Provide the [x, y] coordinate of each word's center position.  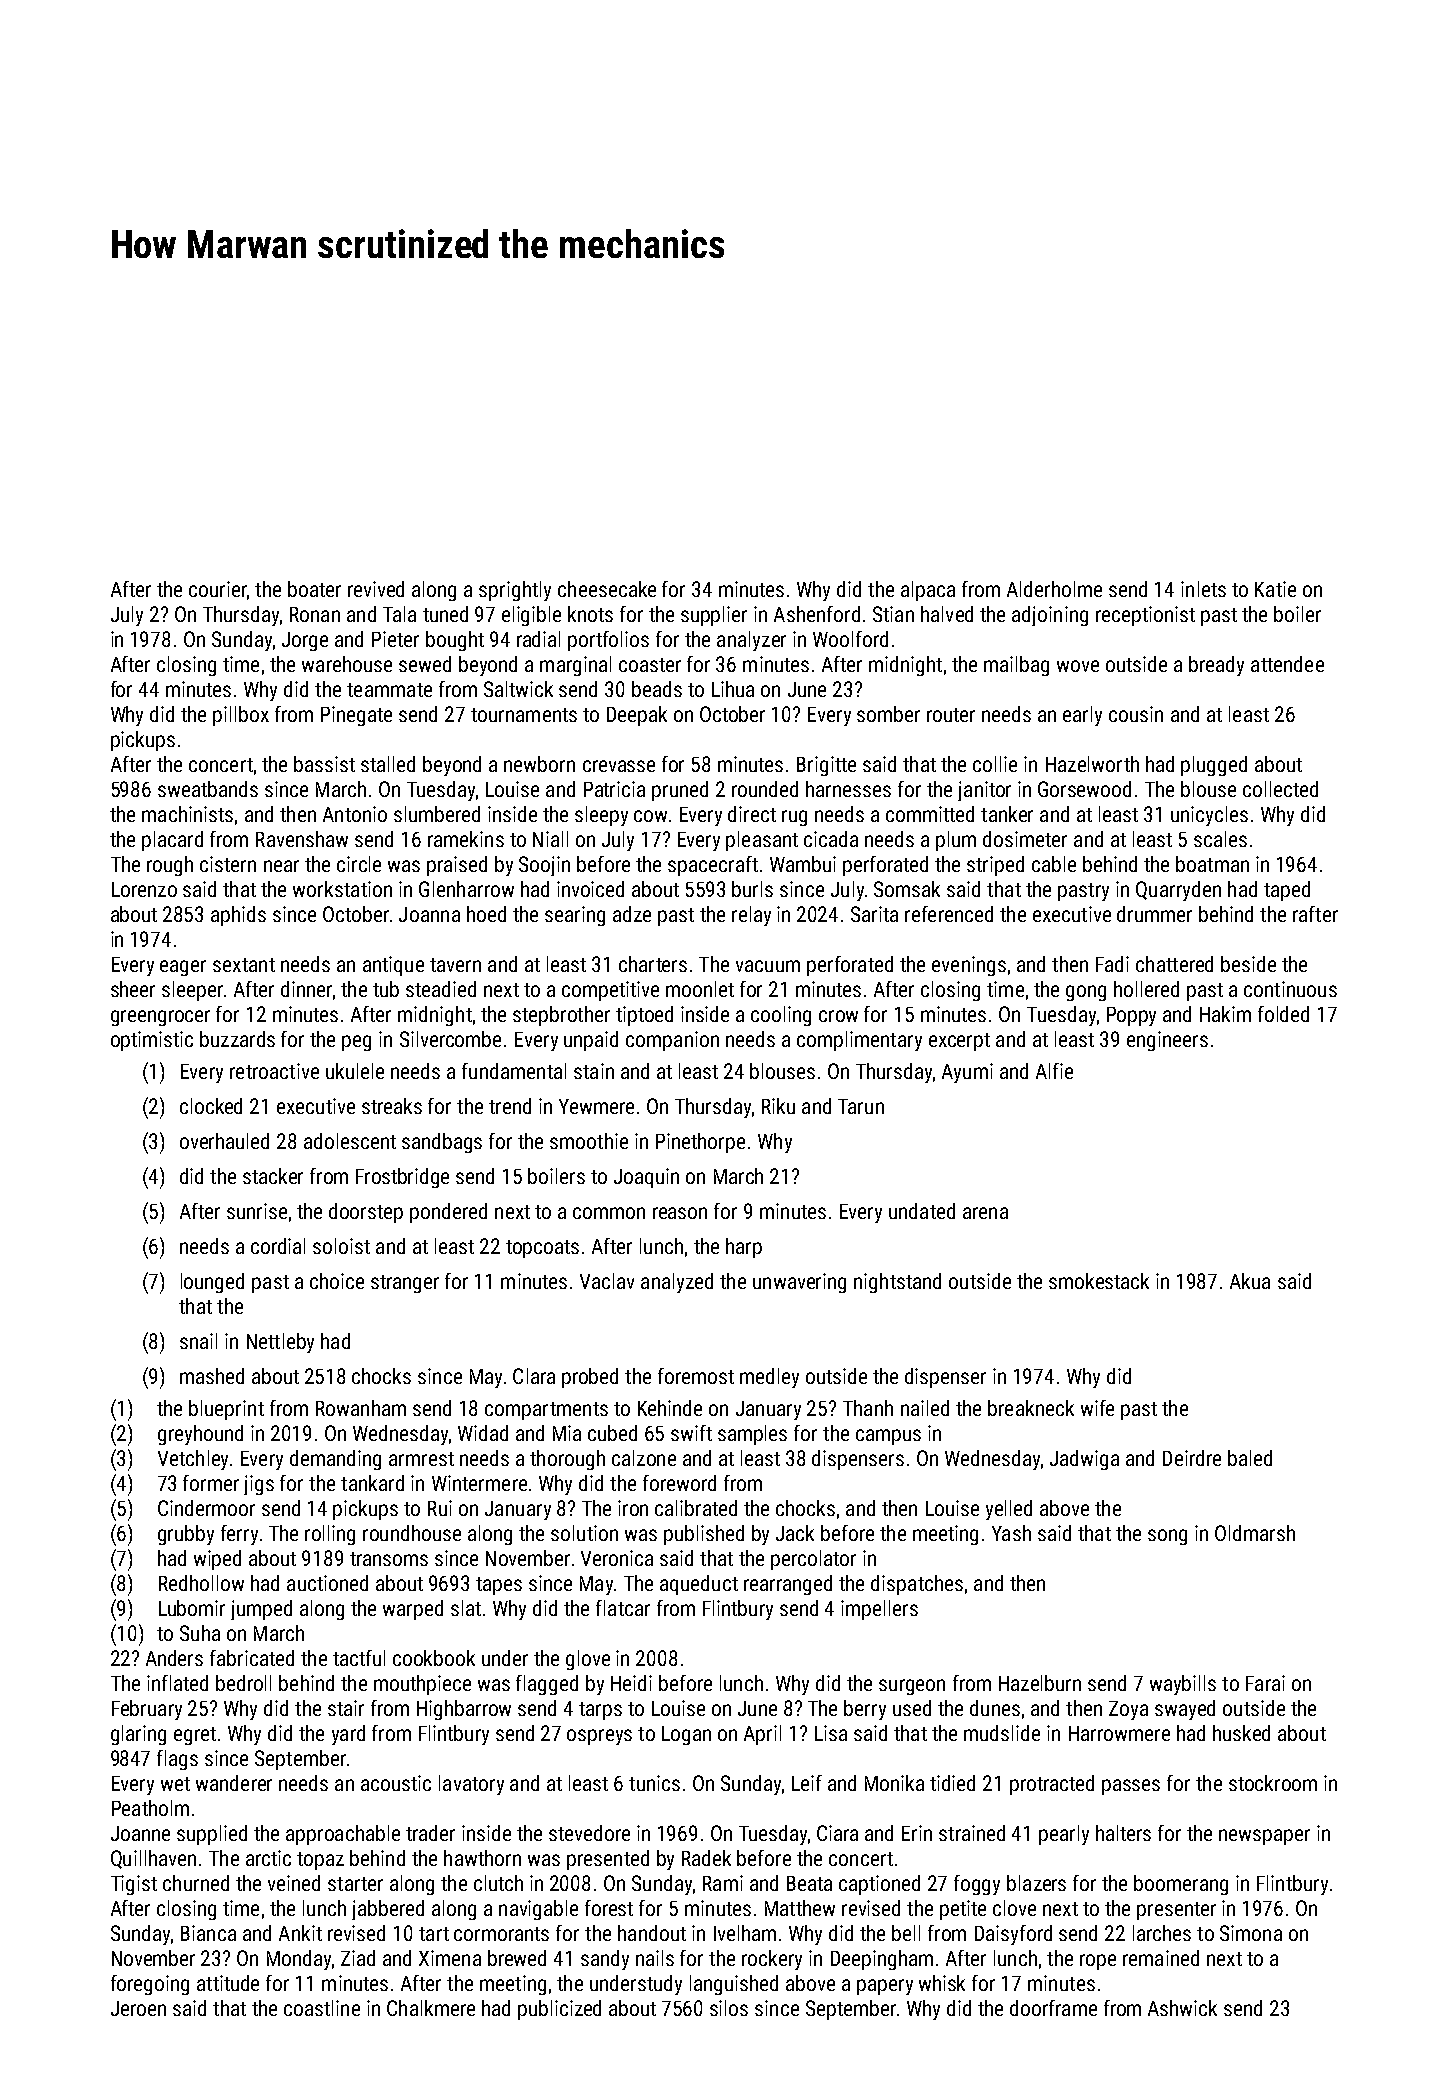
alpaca [928, 591]
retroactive [274, 1071]
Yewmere [596, 1106]
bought [455, 641]
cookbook [434, 1658]
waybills [1183, 1685]
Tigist [134, 1885]
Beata [809, 1883]
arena [985, 1213]
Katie [1275, 589]
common [609, 1213]
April [762, 1735]
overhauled [224, 1141]
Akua [1250, 1281]
